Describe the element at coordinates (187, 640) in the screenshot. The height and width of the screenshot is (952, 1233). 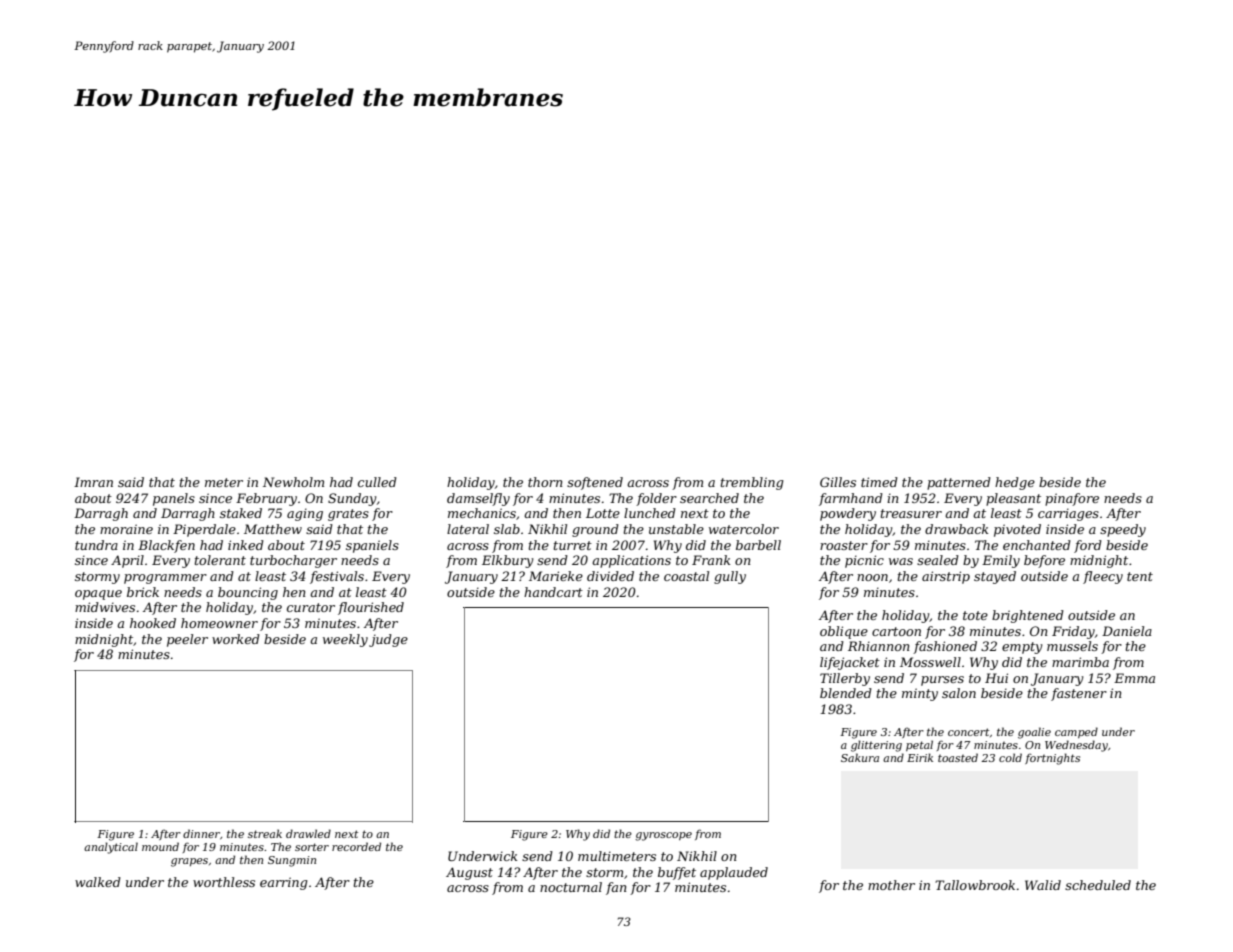
I see `peeler` at that location.
